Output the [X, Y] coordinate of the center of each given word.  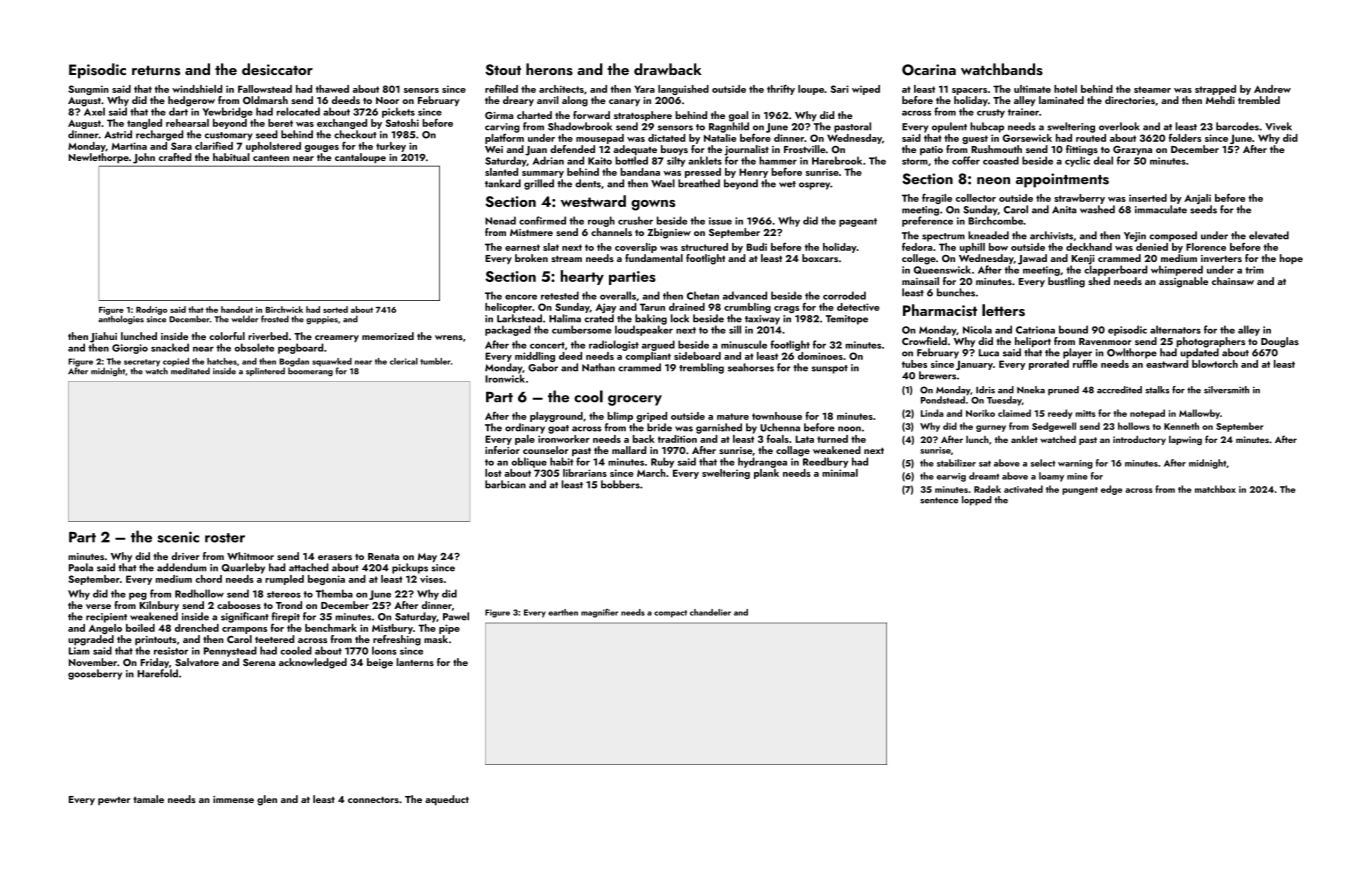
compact [670, 614]
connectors [373, 799]
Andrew [1272, 89]
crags [786, 309]
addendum [182, 567]
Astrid [118, 134]
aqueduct [447, 800]
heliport [1033, 342]
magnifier [599, 613]
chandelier [710, 612]
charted [534, 115]
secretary [142, 363]
